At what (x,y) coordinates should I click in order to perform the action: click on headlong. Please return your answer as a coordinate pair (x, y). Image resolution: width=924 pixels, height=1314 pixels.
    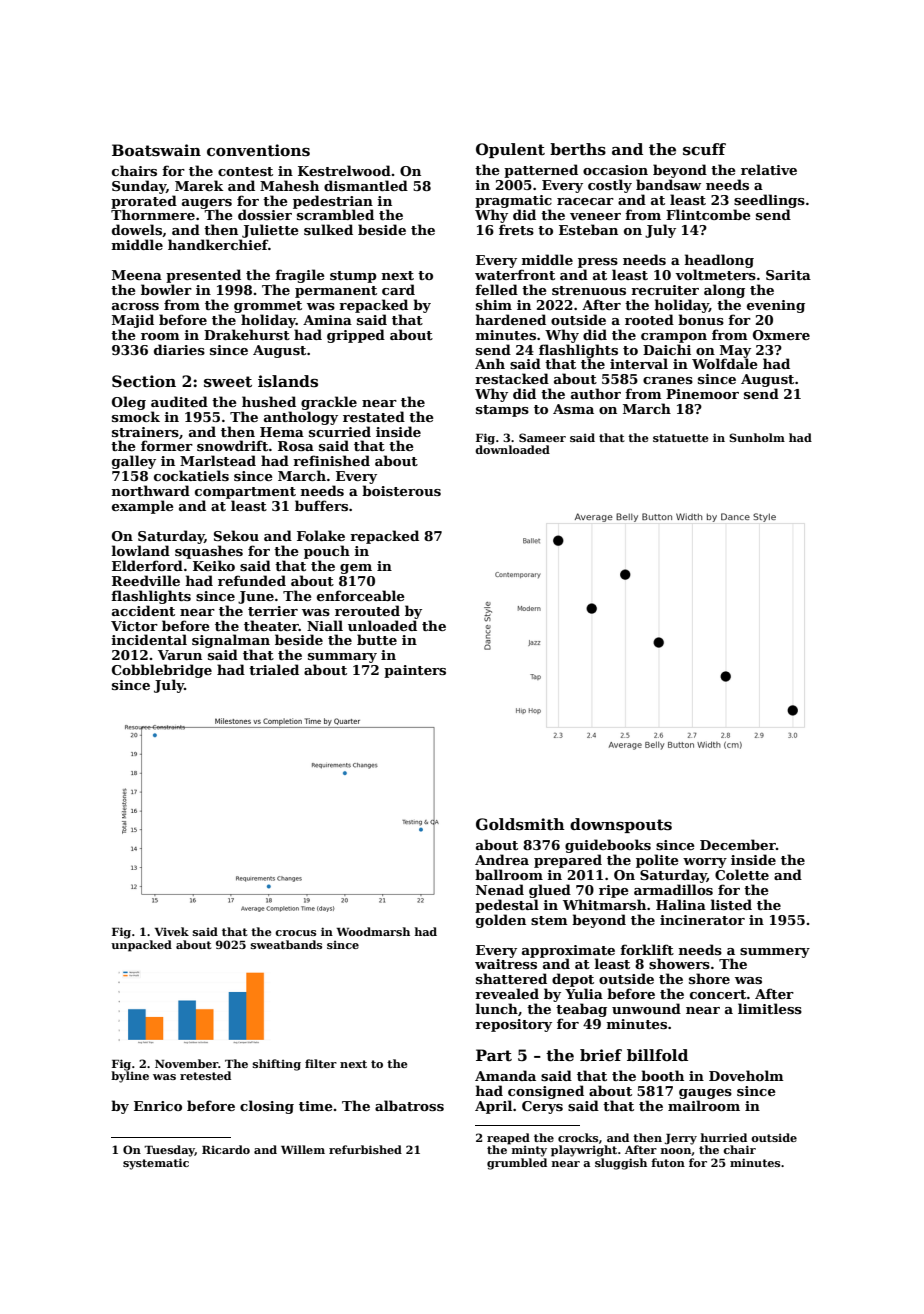
    Looking at the image, I should click on (719, 261).
